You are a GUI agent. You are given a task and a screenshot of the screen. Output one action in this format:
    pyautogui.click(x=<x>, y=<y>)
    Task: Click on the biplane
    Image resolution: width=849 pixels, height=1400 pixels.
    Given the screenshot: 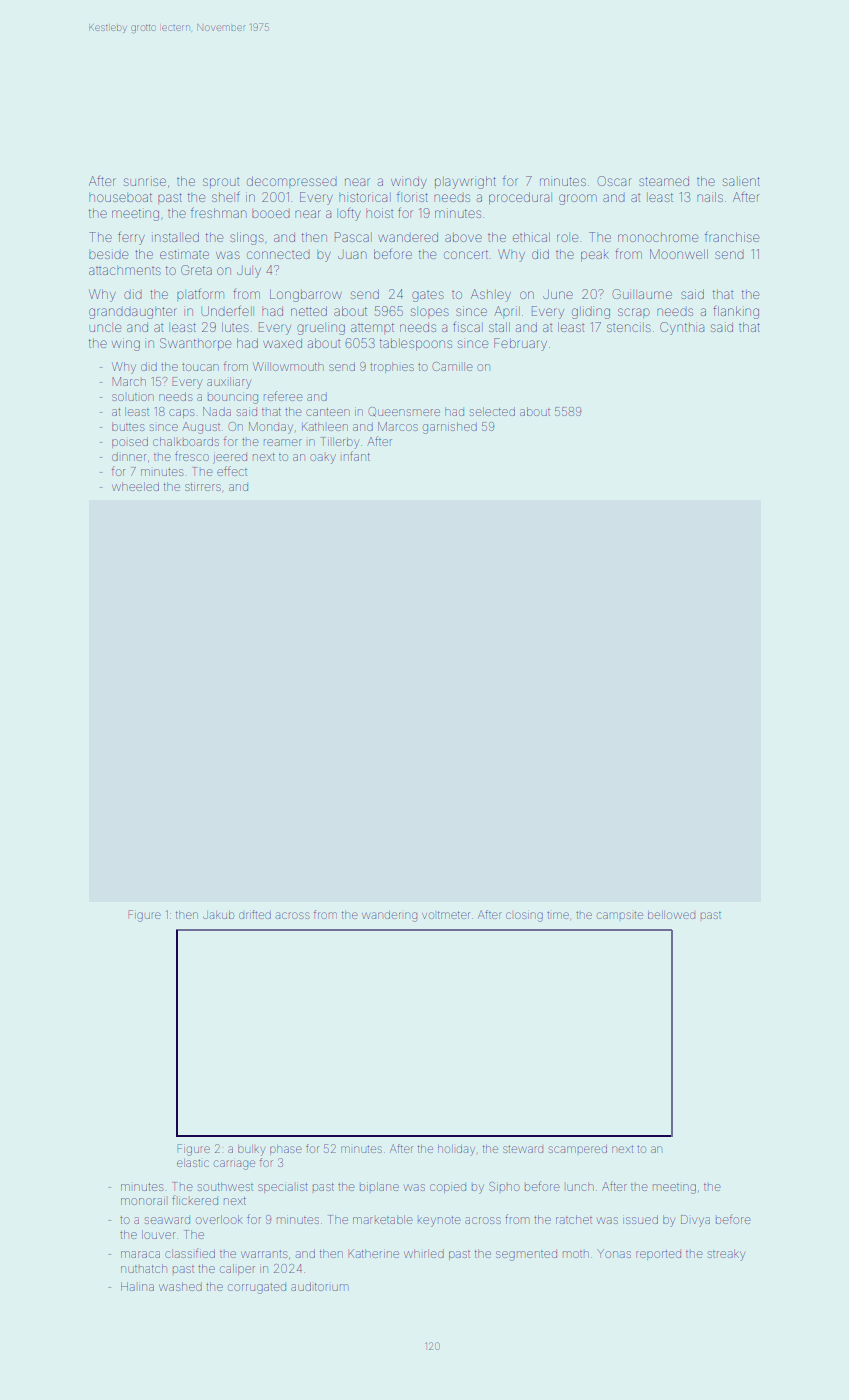 What is the action you would take?
    pyautogui.click(x=379, y=1186)
